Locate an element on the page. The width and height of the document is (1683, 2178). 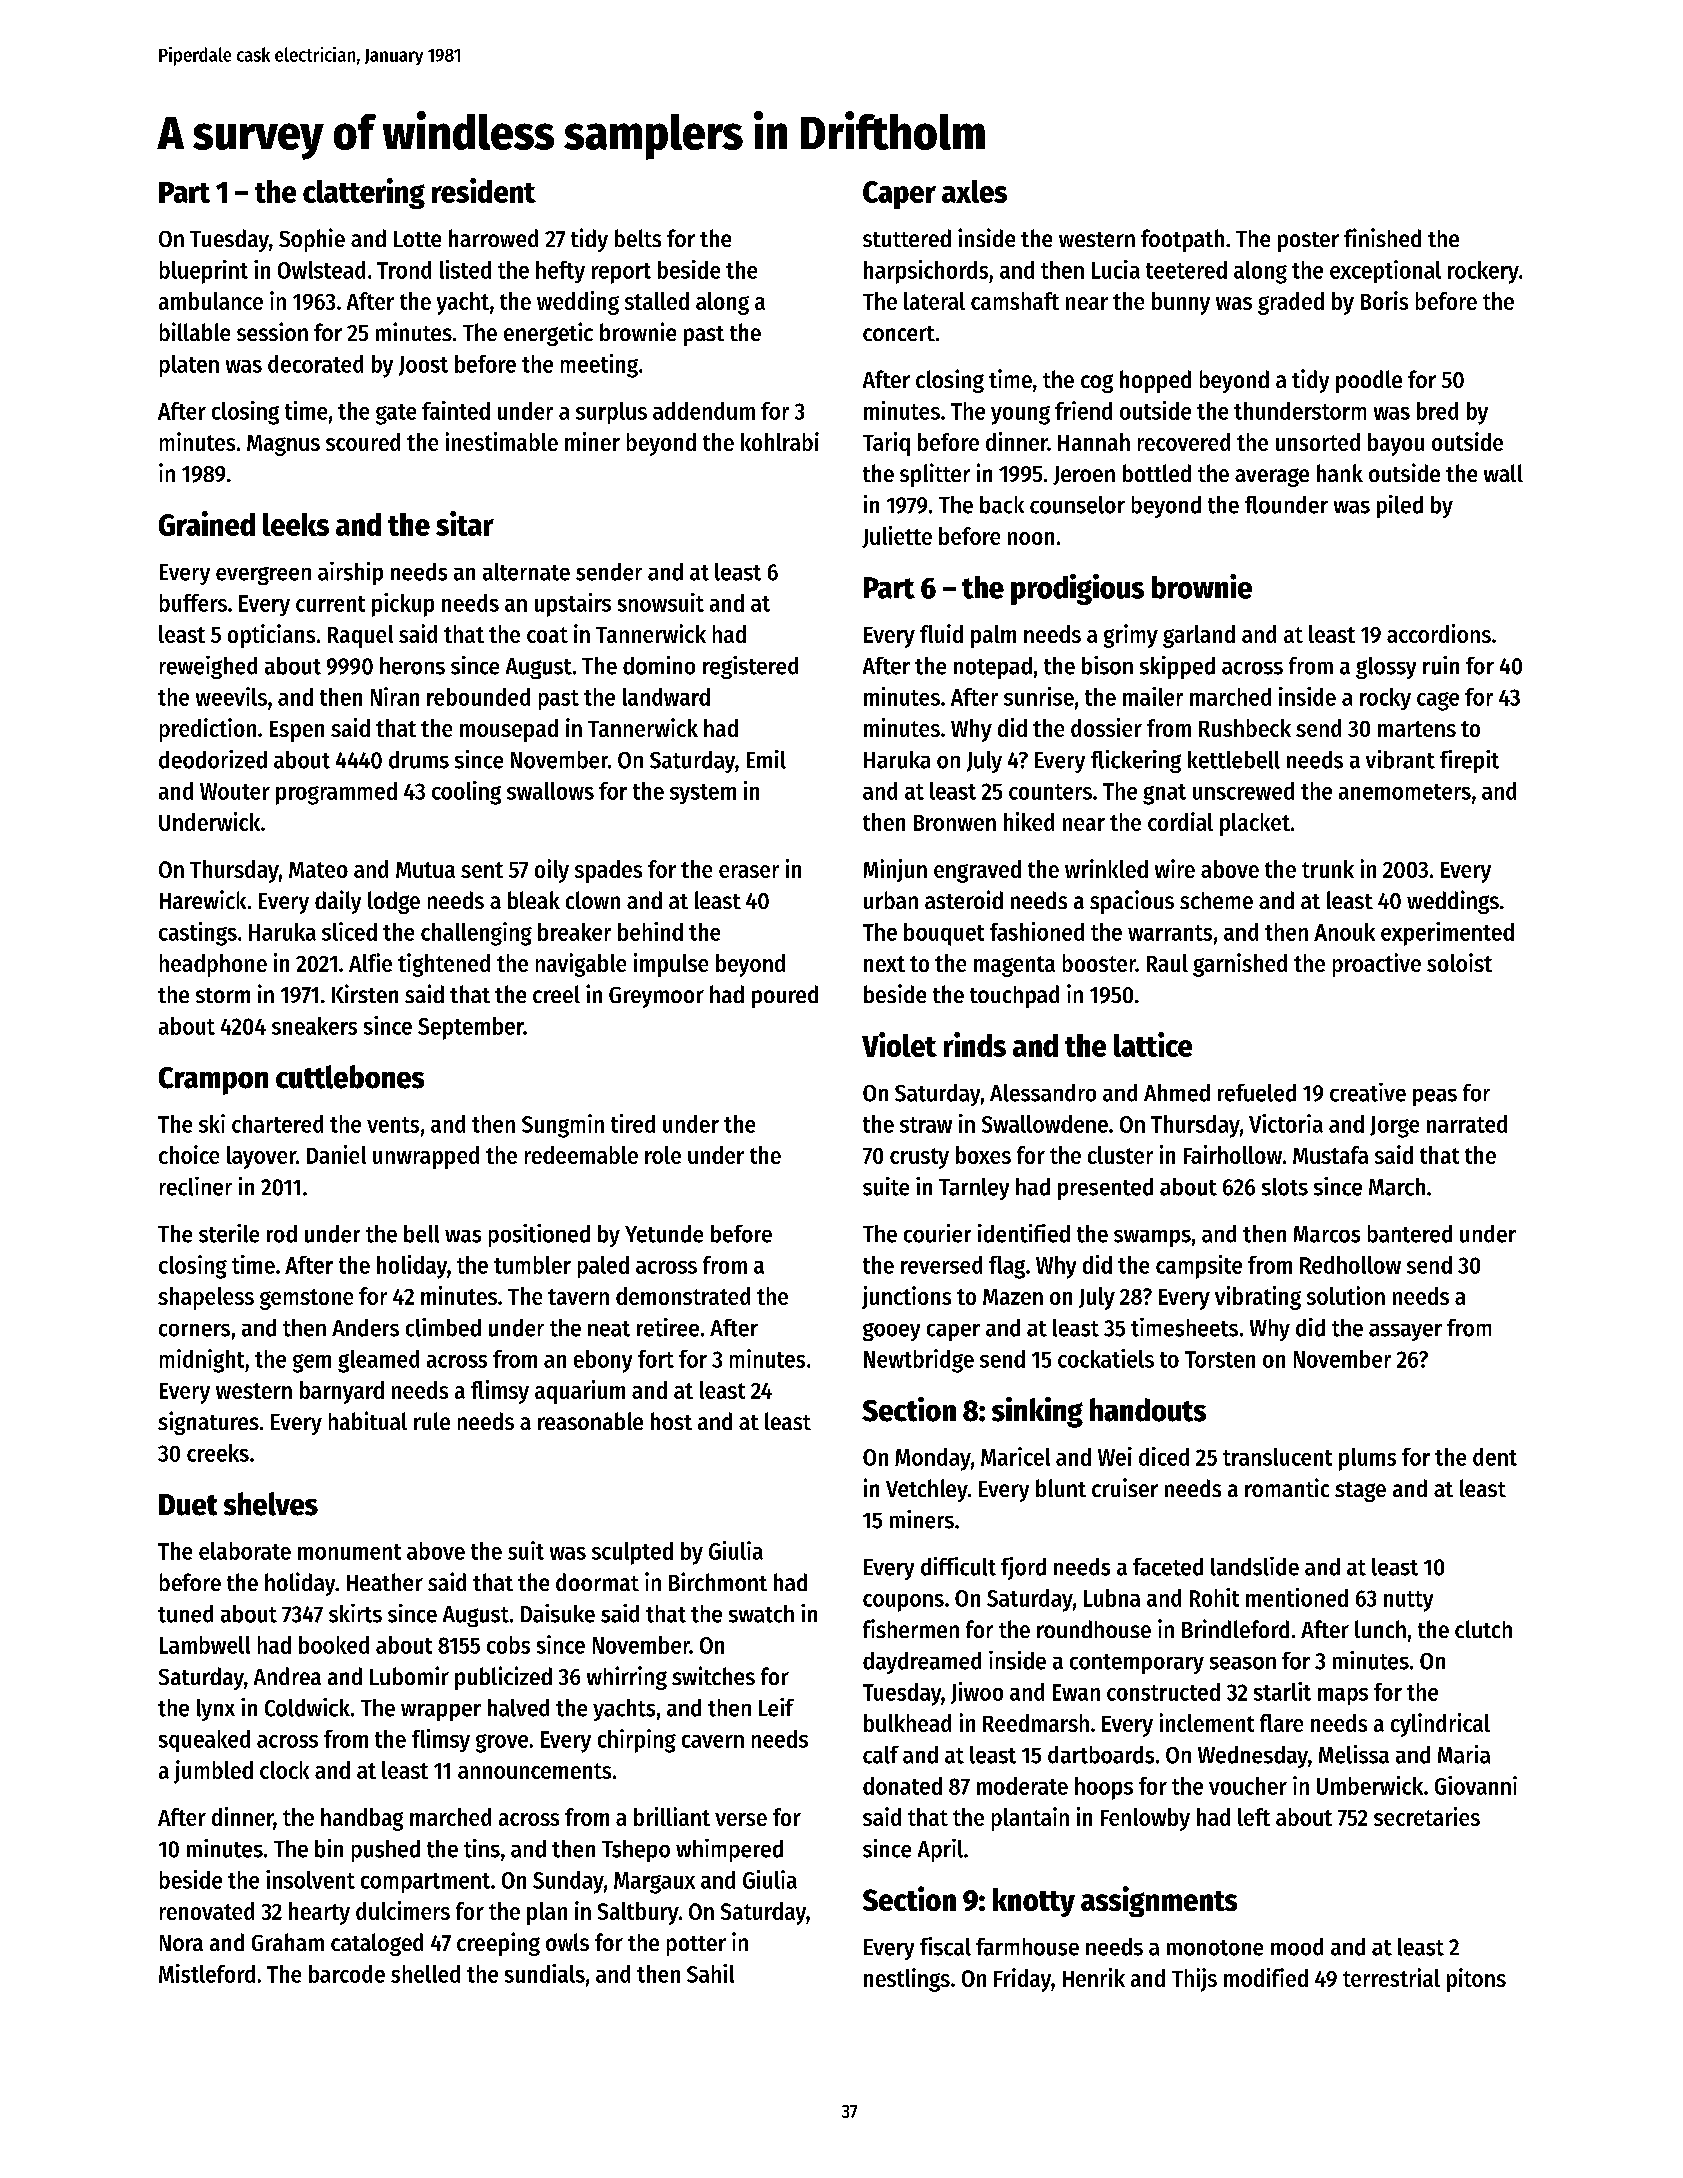
eraser is located at coordinates (749, 871).
